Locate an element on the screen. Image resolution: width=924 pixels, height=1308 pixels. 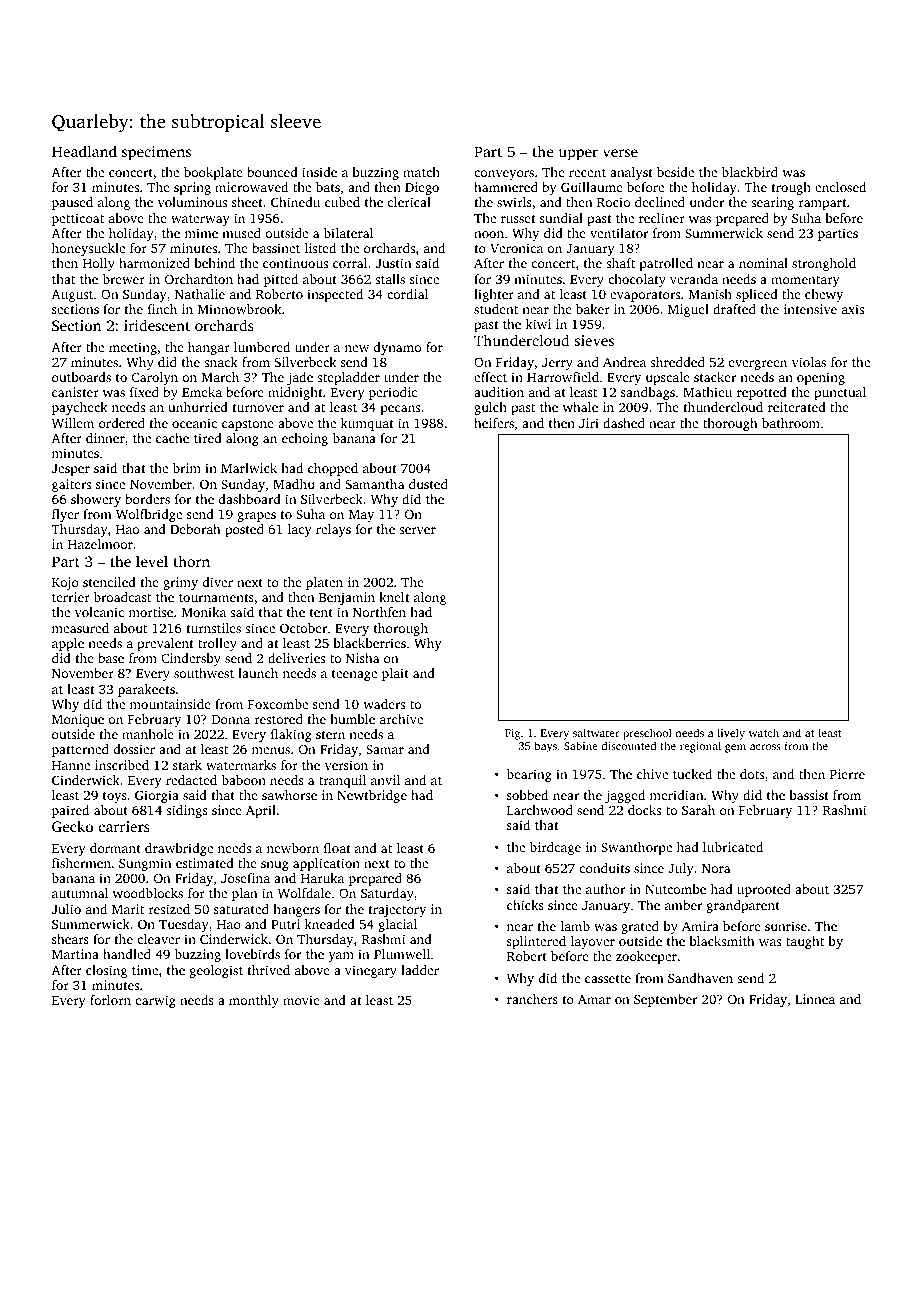
docks is located at coordinates (644, 810).
